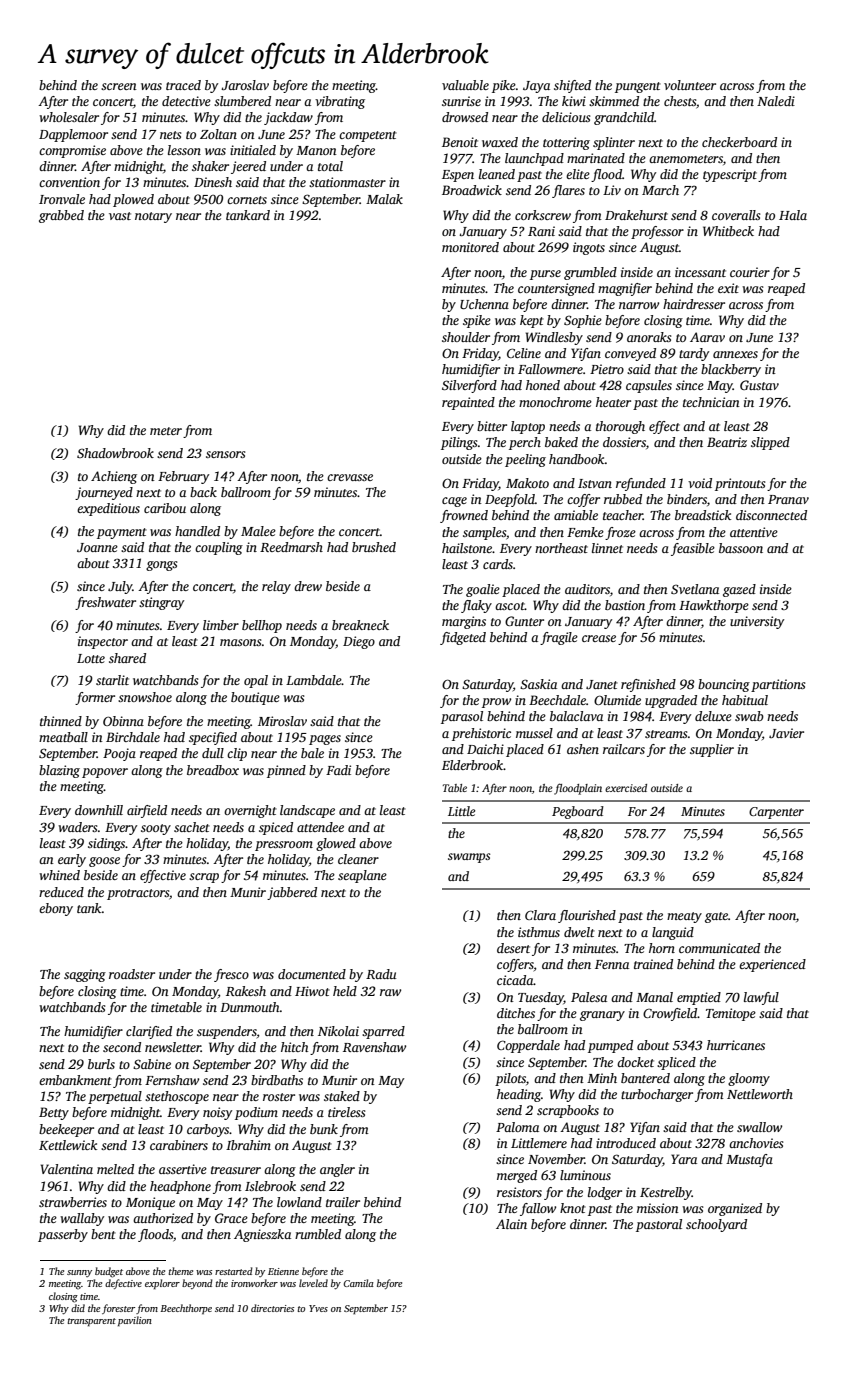  Describe the element at coordinates (119, 86) in the page. I see `screen` at that location.
